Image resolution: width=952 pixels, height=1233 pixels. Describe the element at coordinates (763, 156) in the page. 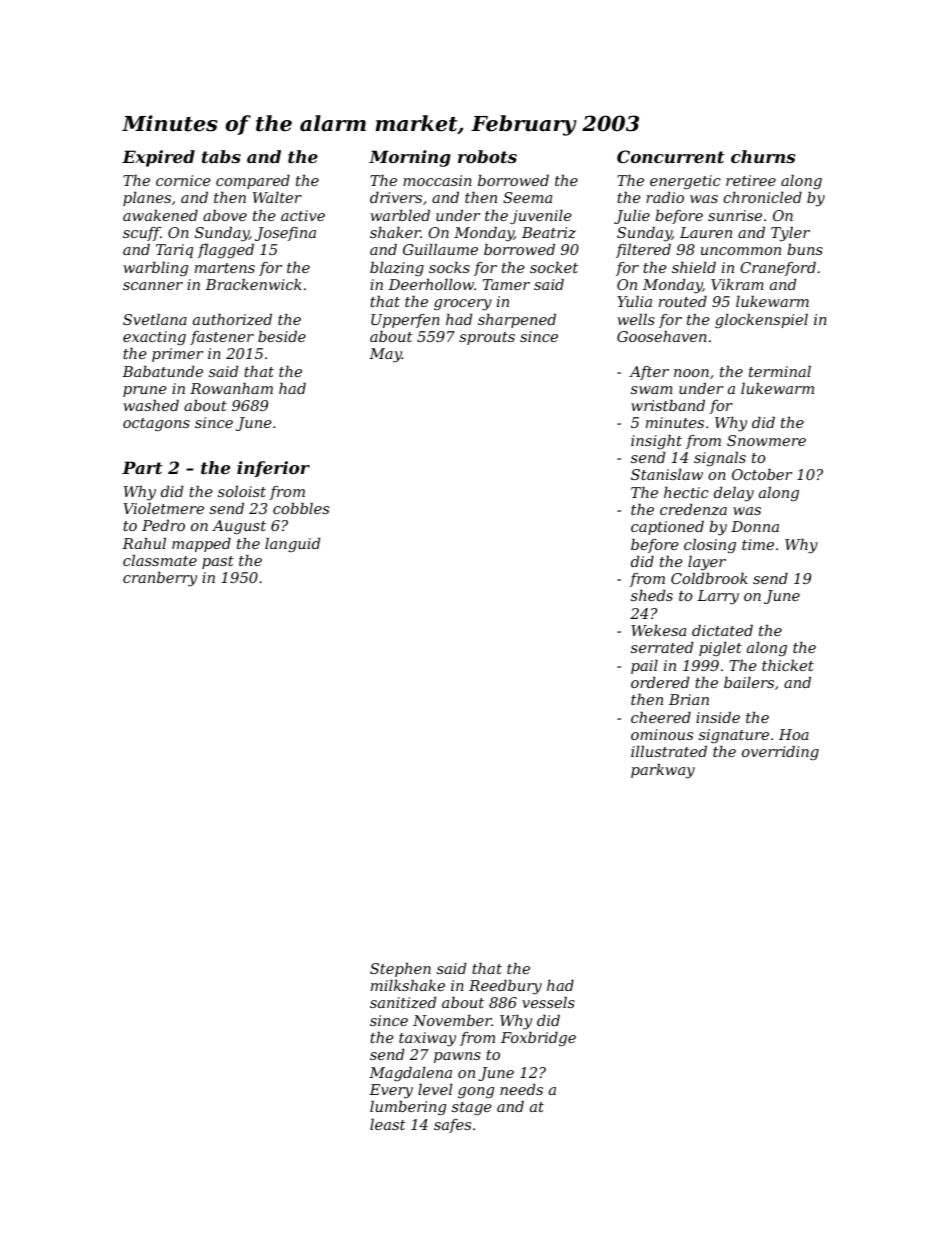

I see `churns` at that location.
